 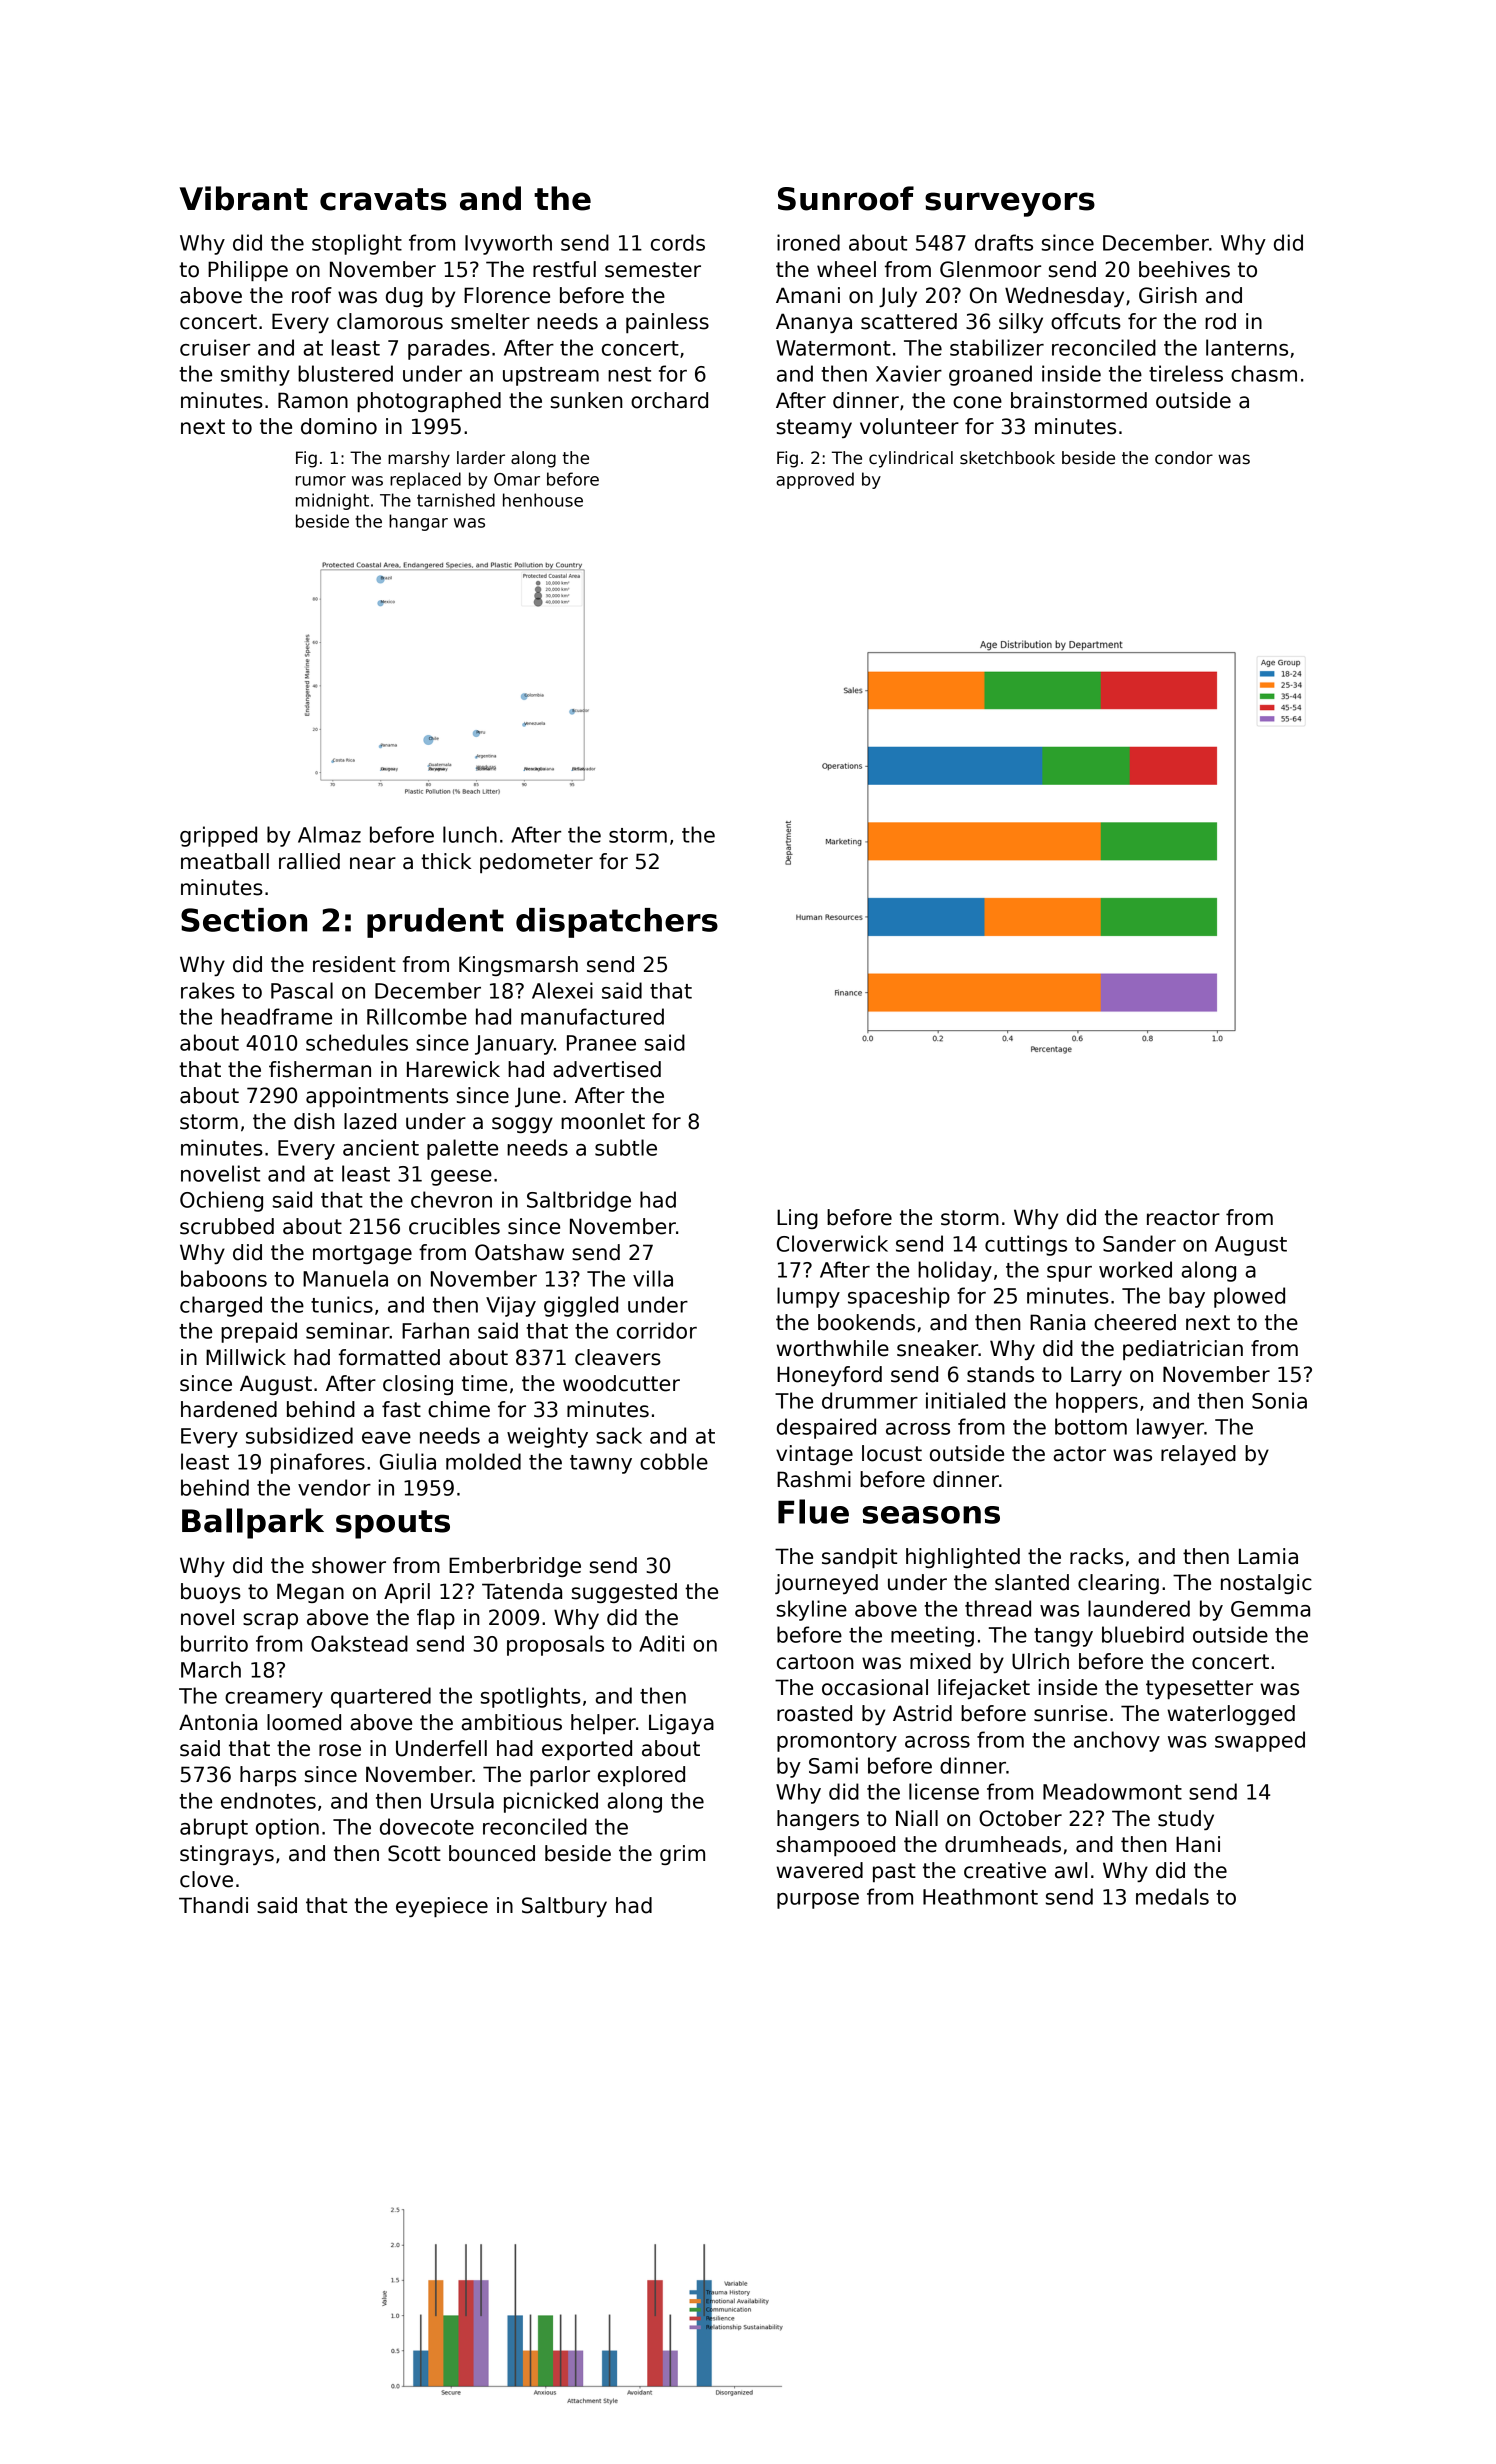 I want to click on medals, so click(x=1172, y=1896).
